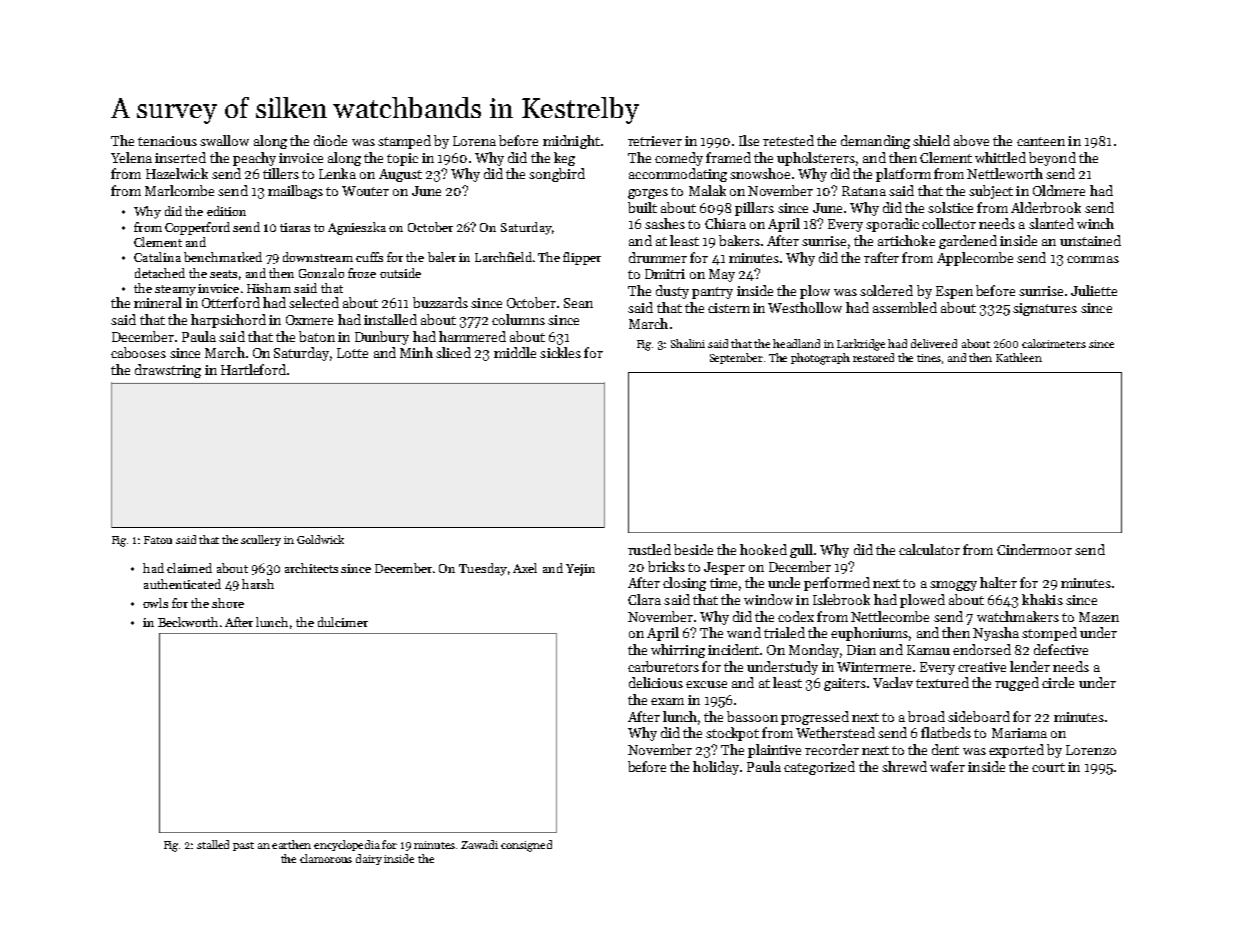  I want to click on circle, so click(1058, 682).
